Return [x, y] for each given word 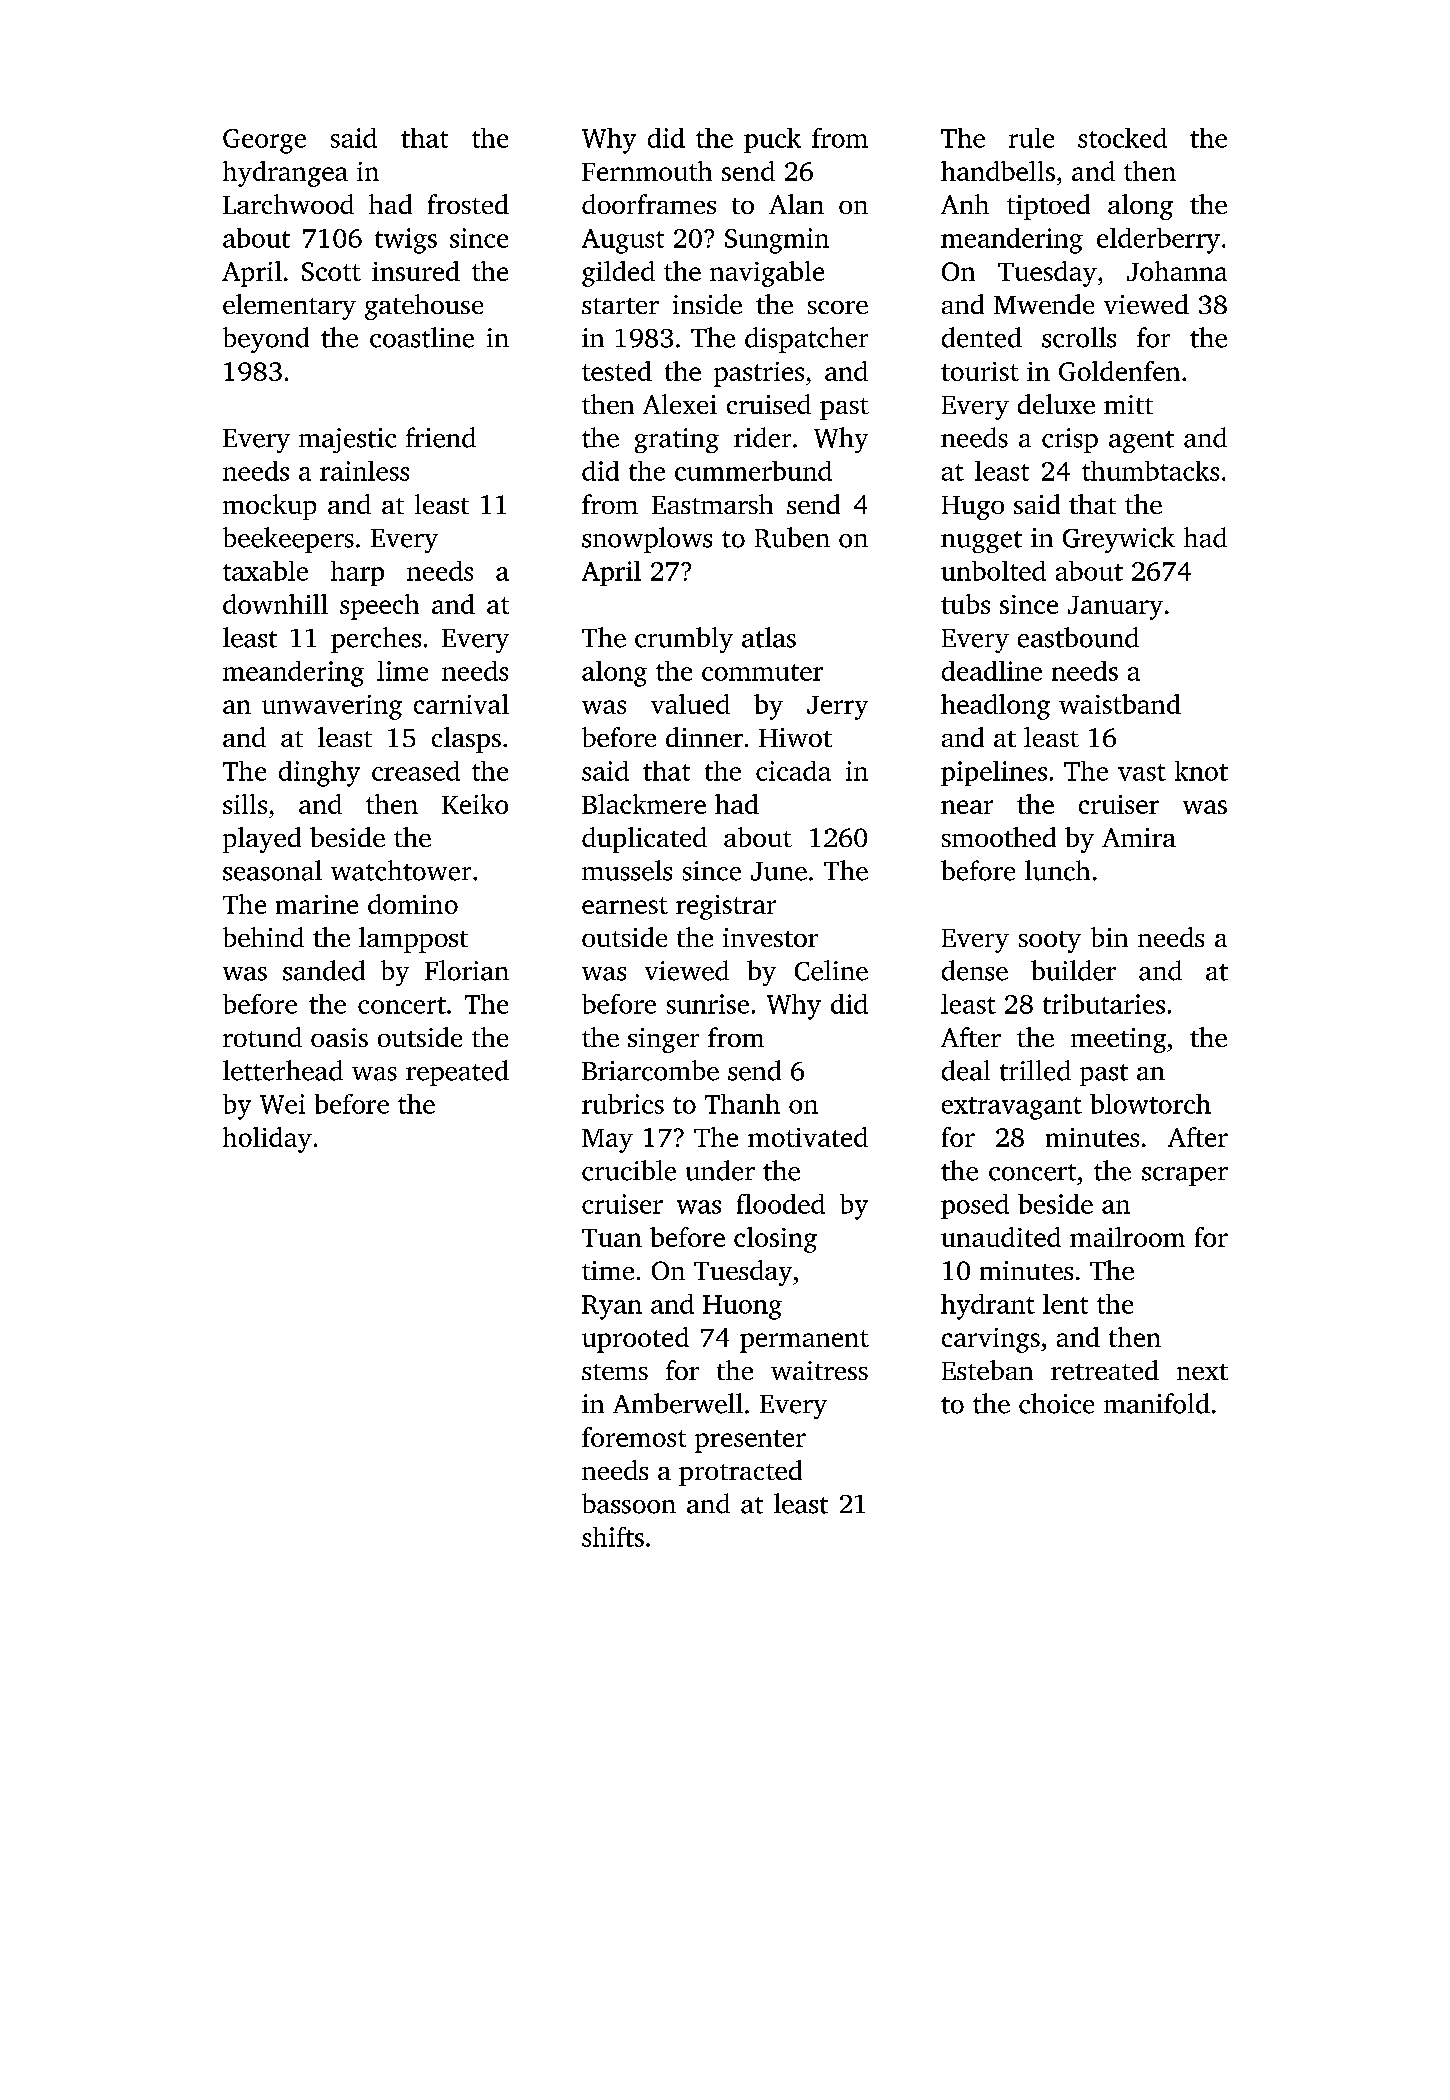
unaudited [1001, 1237]
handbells [998, 171]
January [1115, 608]
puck [772, 140]
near [967, 807]
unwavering [332, 707]
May [607, 1141]
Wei [282, 1104]
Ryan [612, 1307]
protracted [740, 1473]
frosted [468, 204]
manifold [1157, 1403]
